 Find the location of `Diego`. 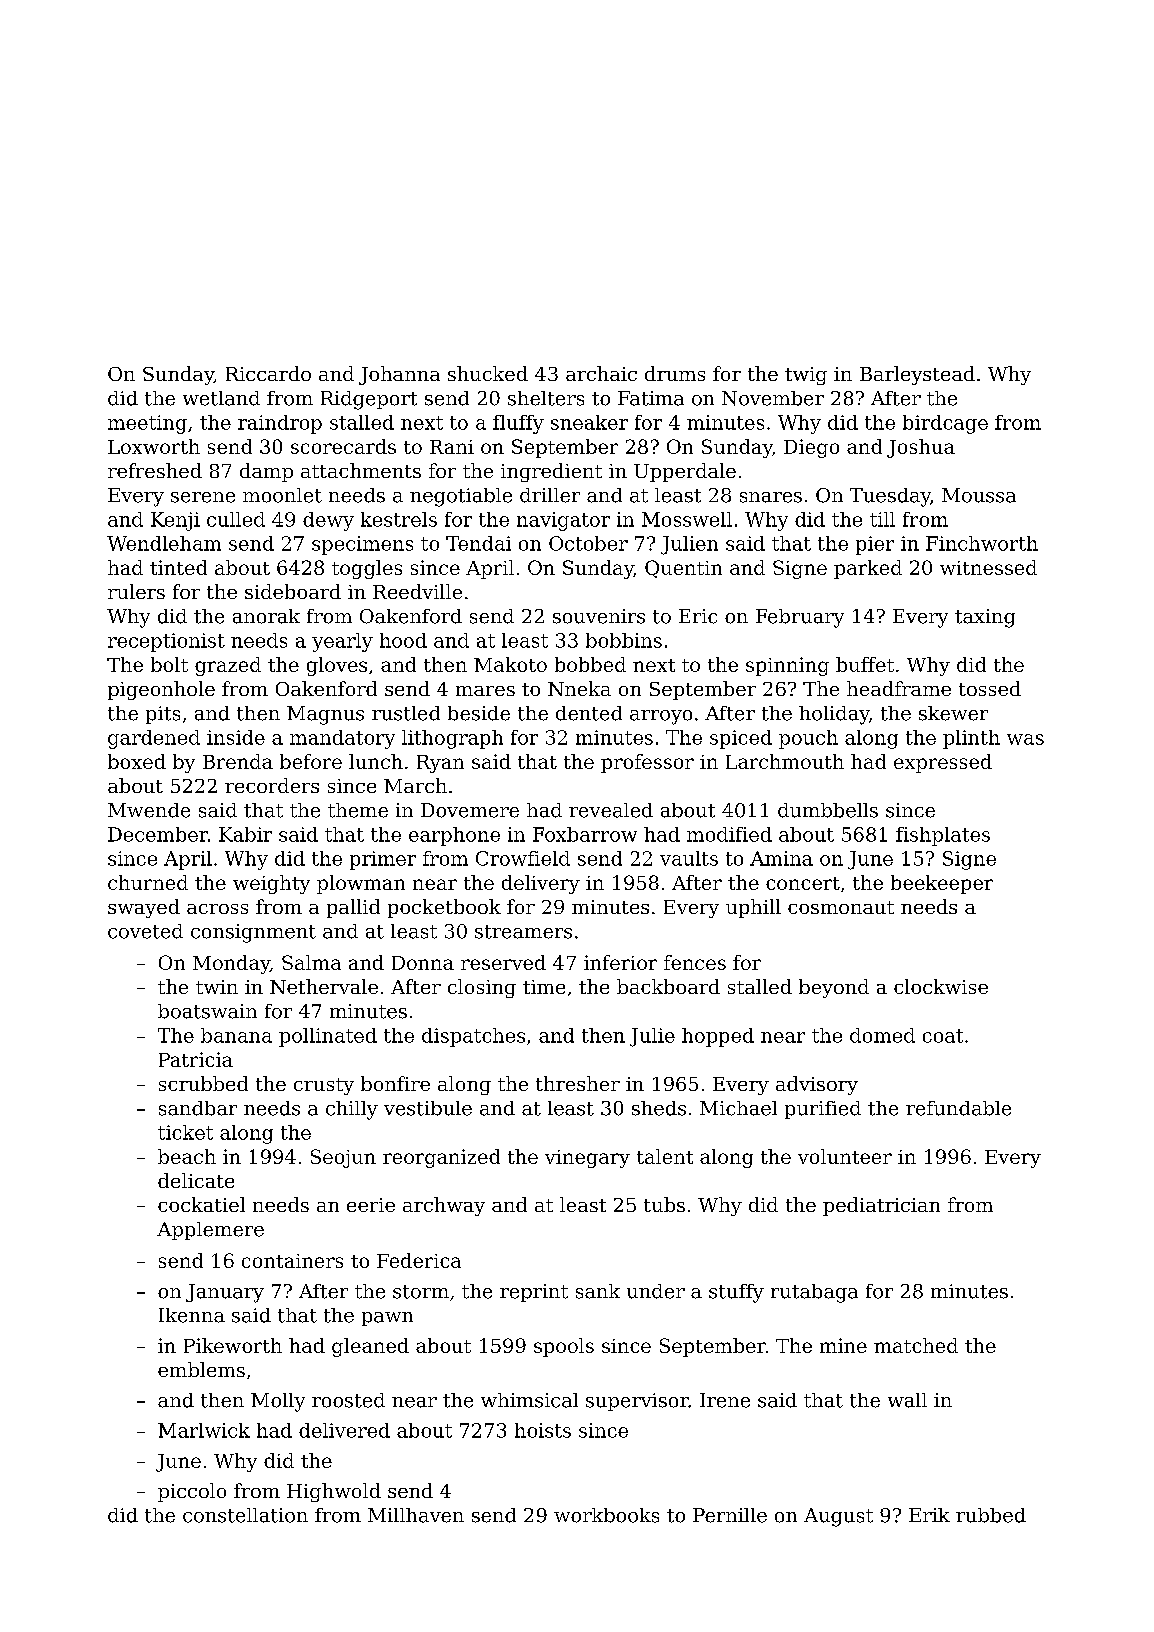

Diego is located at coordinates (811, 448).
